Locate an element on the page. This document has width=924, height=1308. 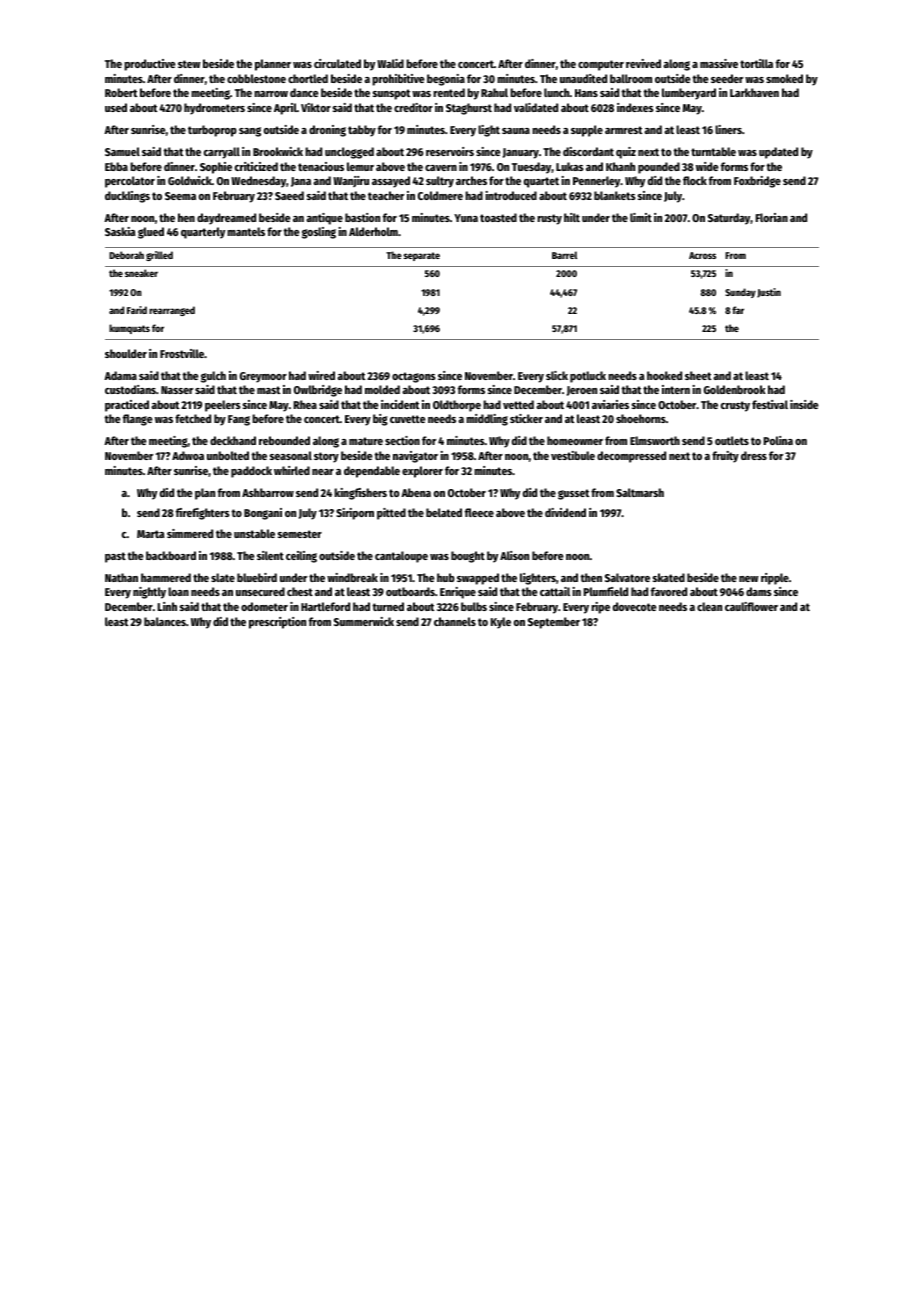
backboard is located at coordinates (171, 555).
